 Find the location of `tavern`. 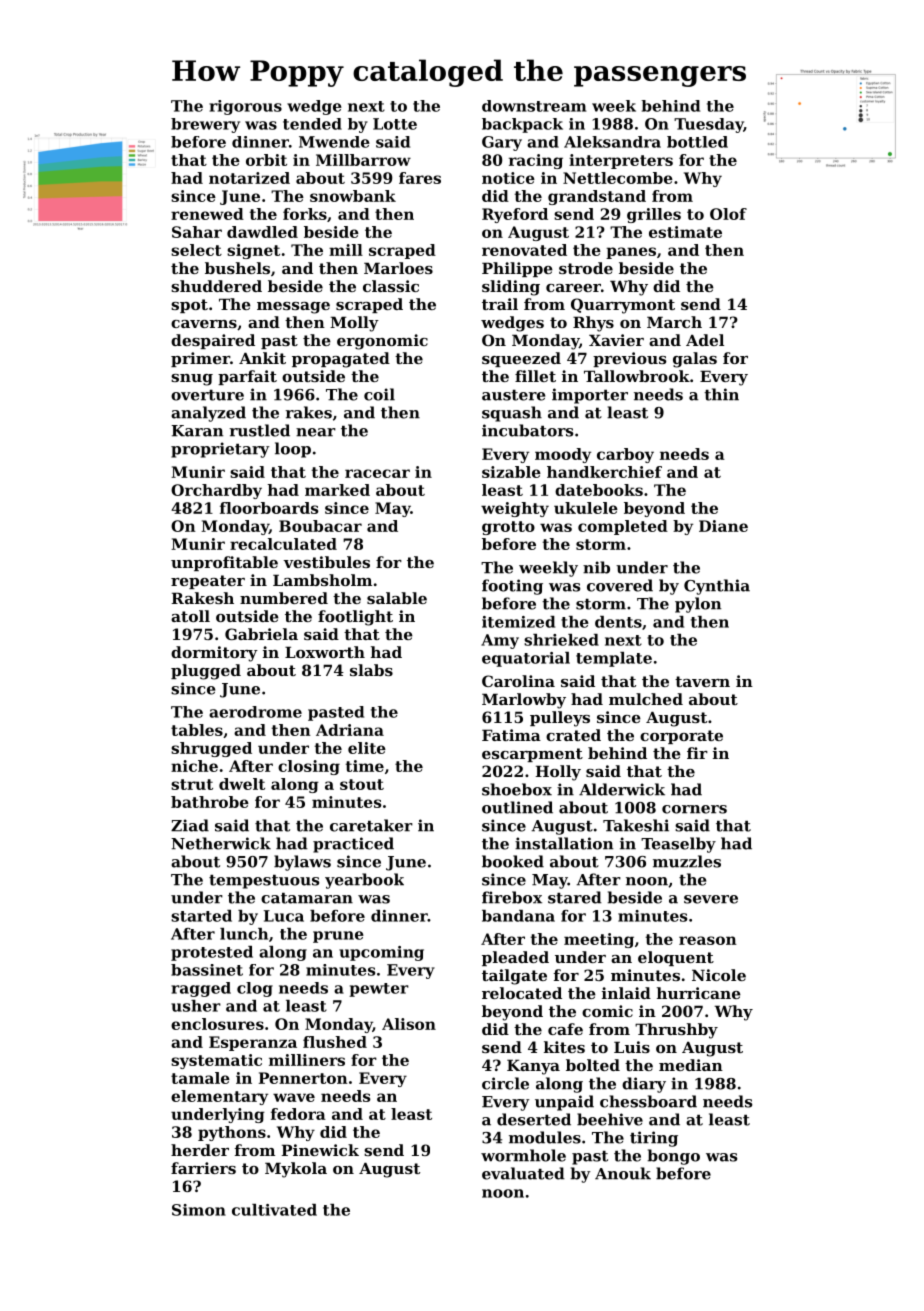

tavern is located at coordinates (702, 681).
